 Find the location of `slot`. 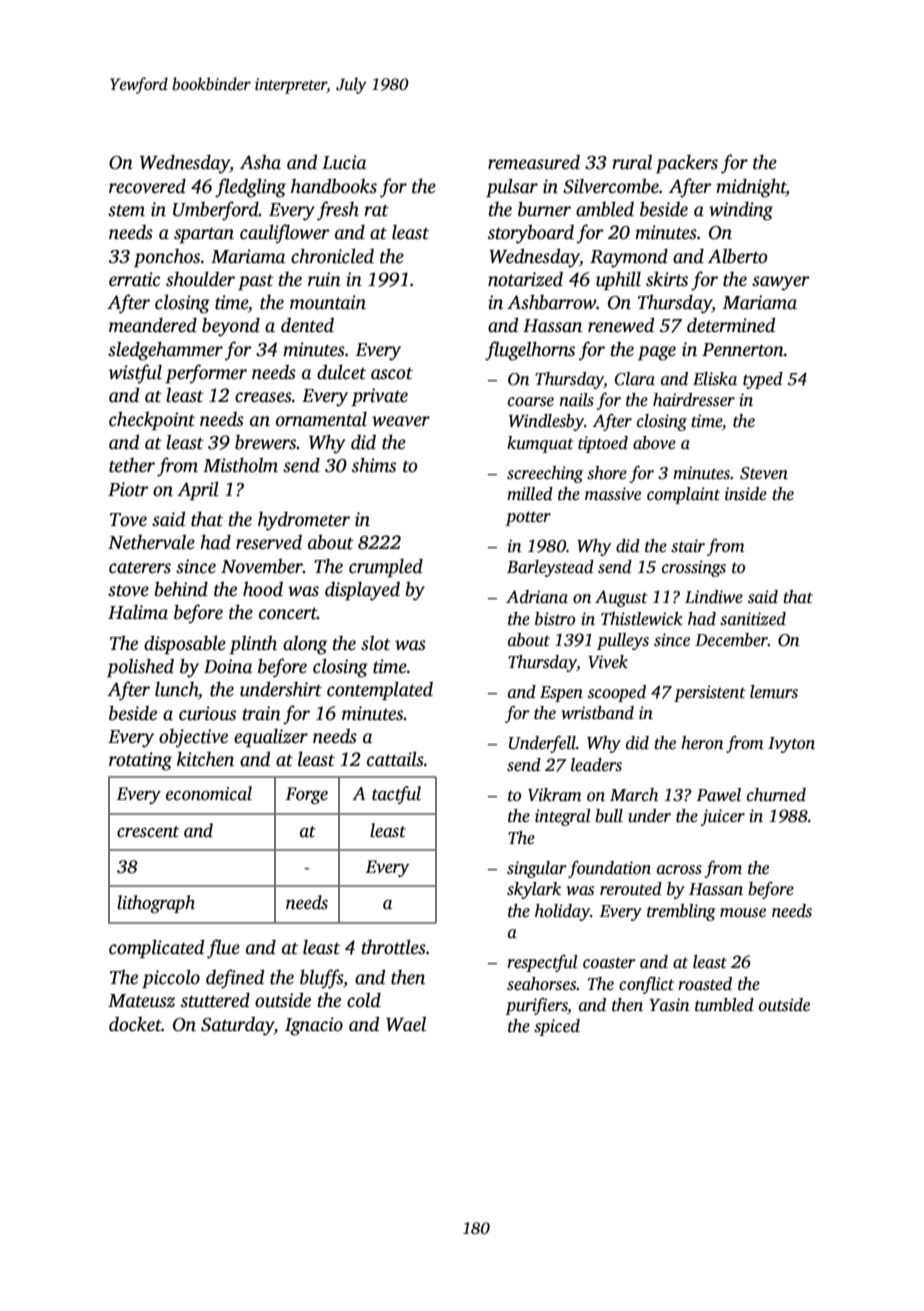

slot is located at coordinates (376, 643).
